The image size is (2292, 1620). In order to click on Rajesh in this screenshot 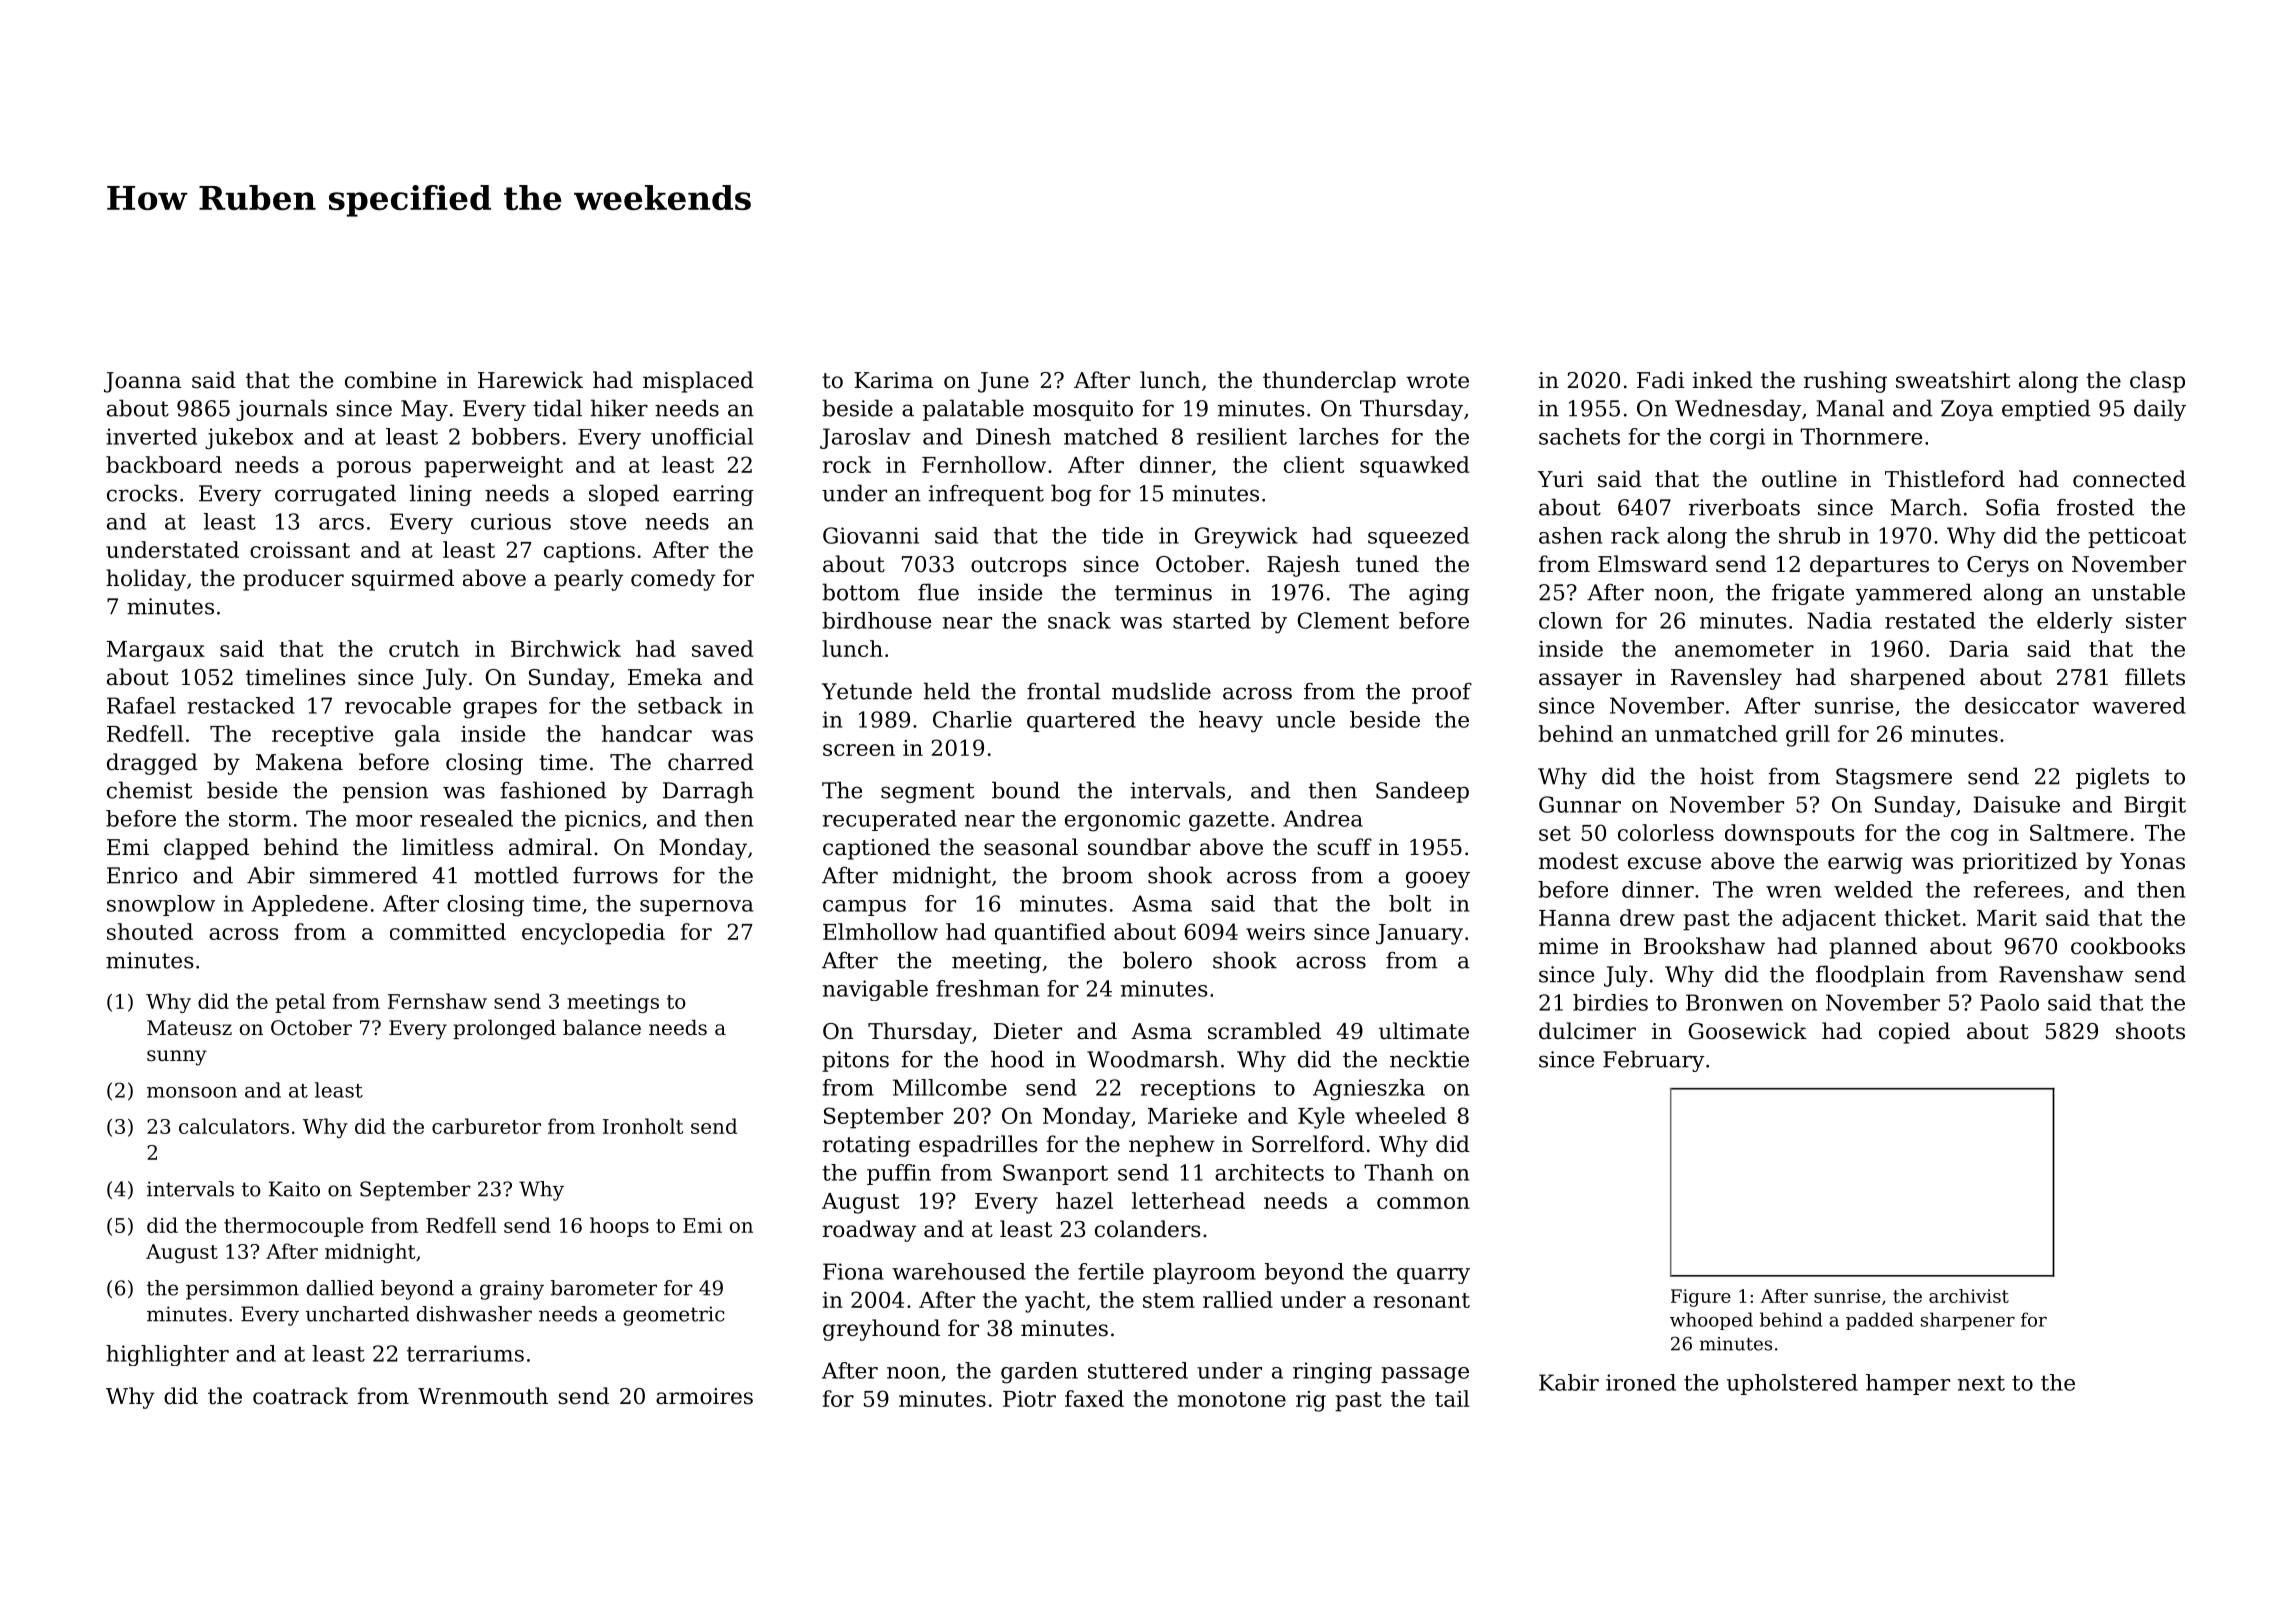, I will do `click(1303, 566)`.
